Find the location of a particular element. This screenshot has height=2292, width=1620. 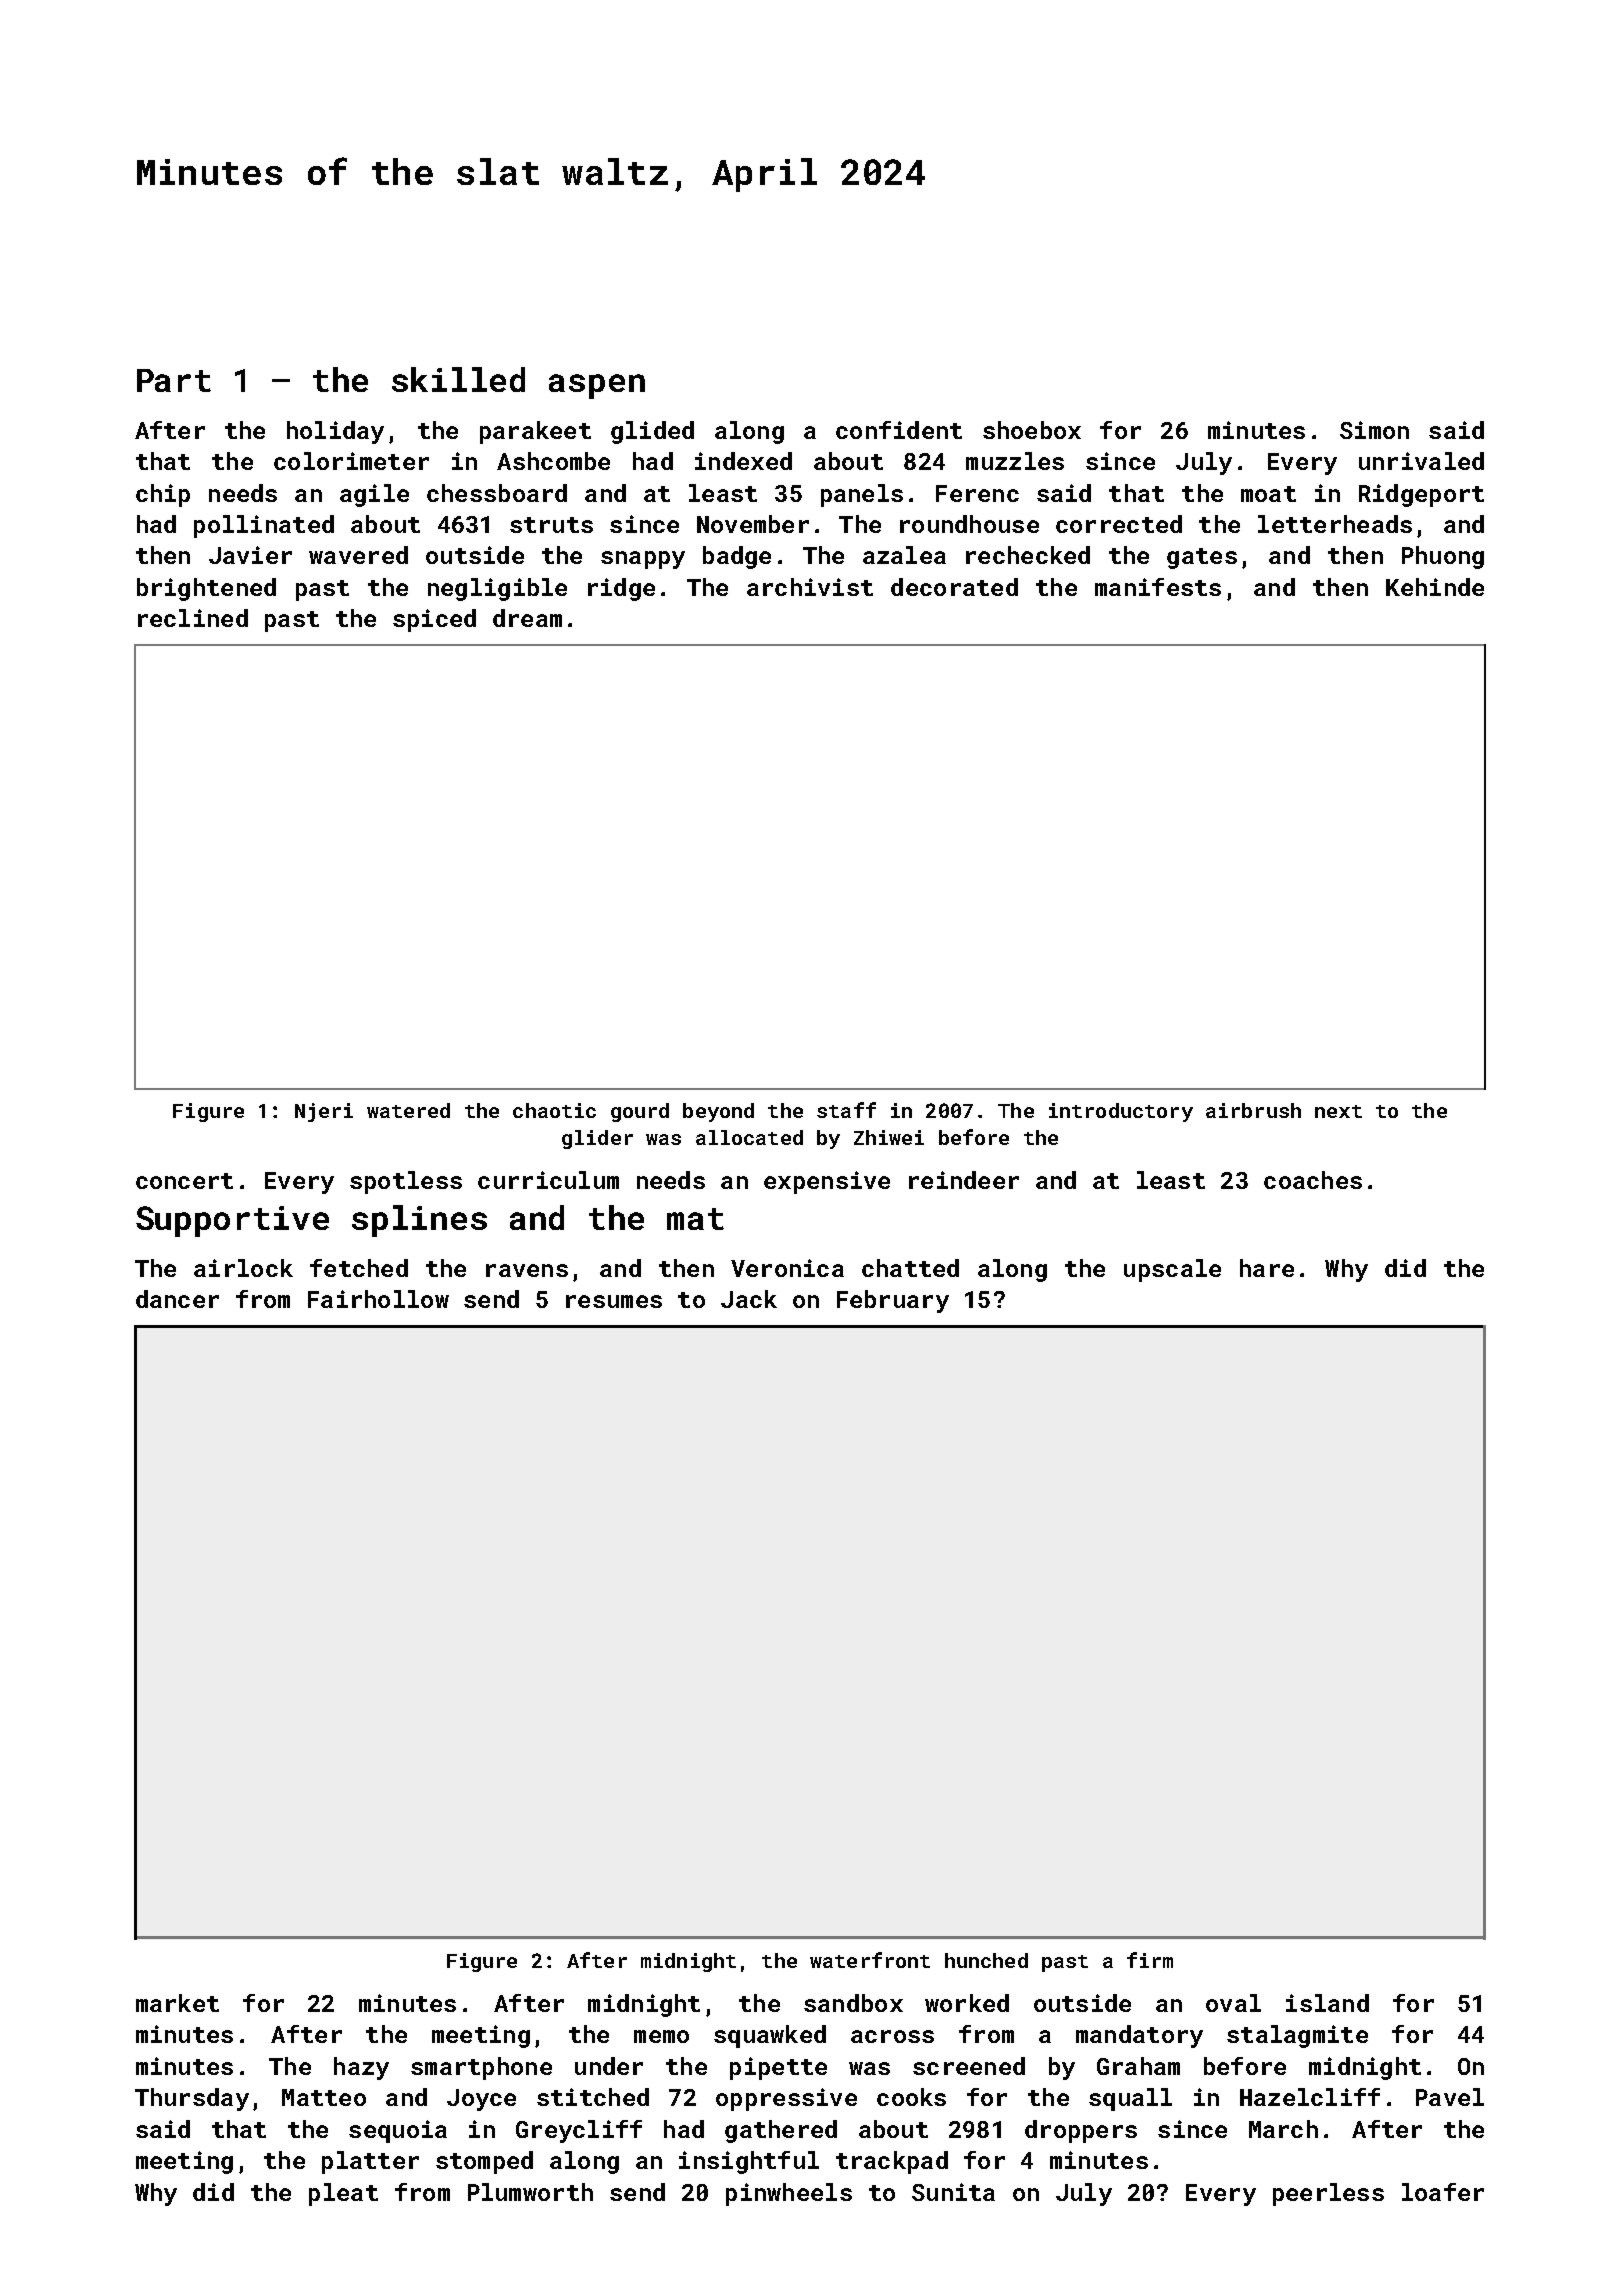

Simon is located at coordinates (1374, 430).
